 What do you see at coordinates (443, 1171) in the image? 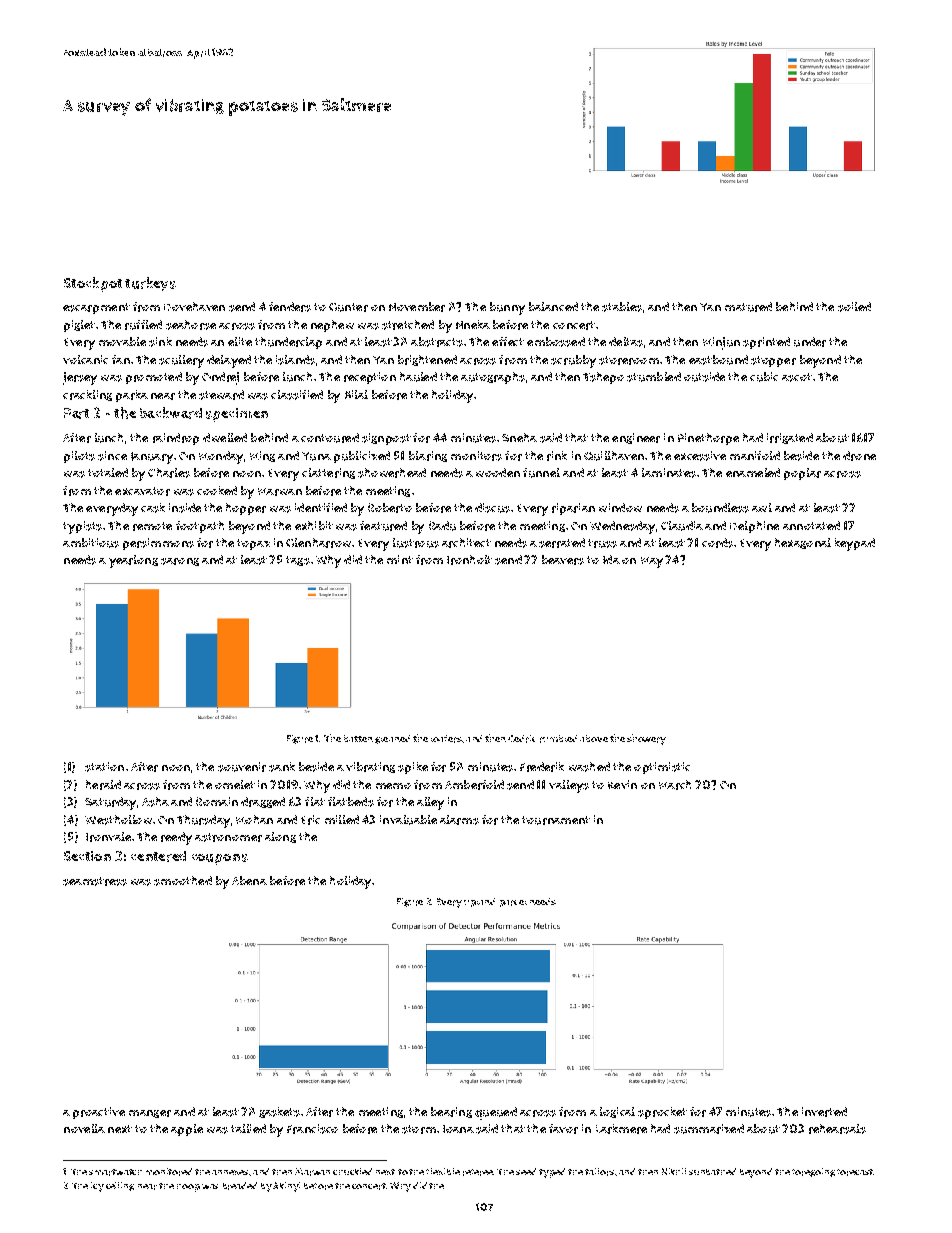
I see `flexible` at bounding box center [443, 1171].
